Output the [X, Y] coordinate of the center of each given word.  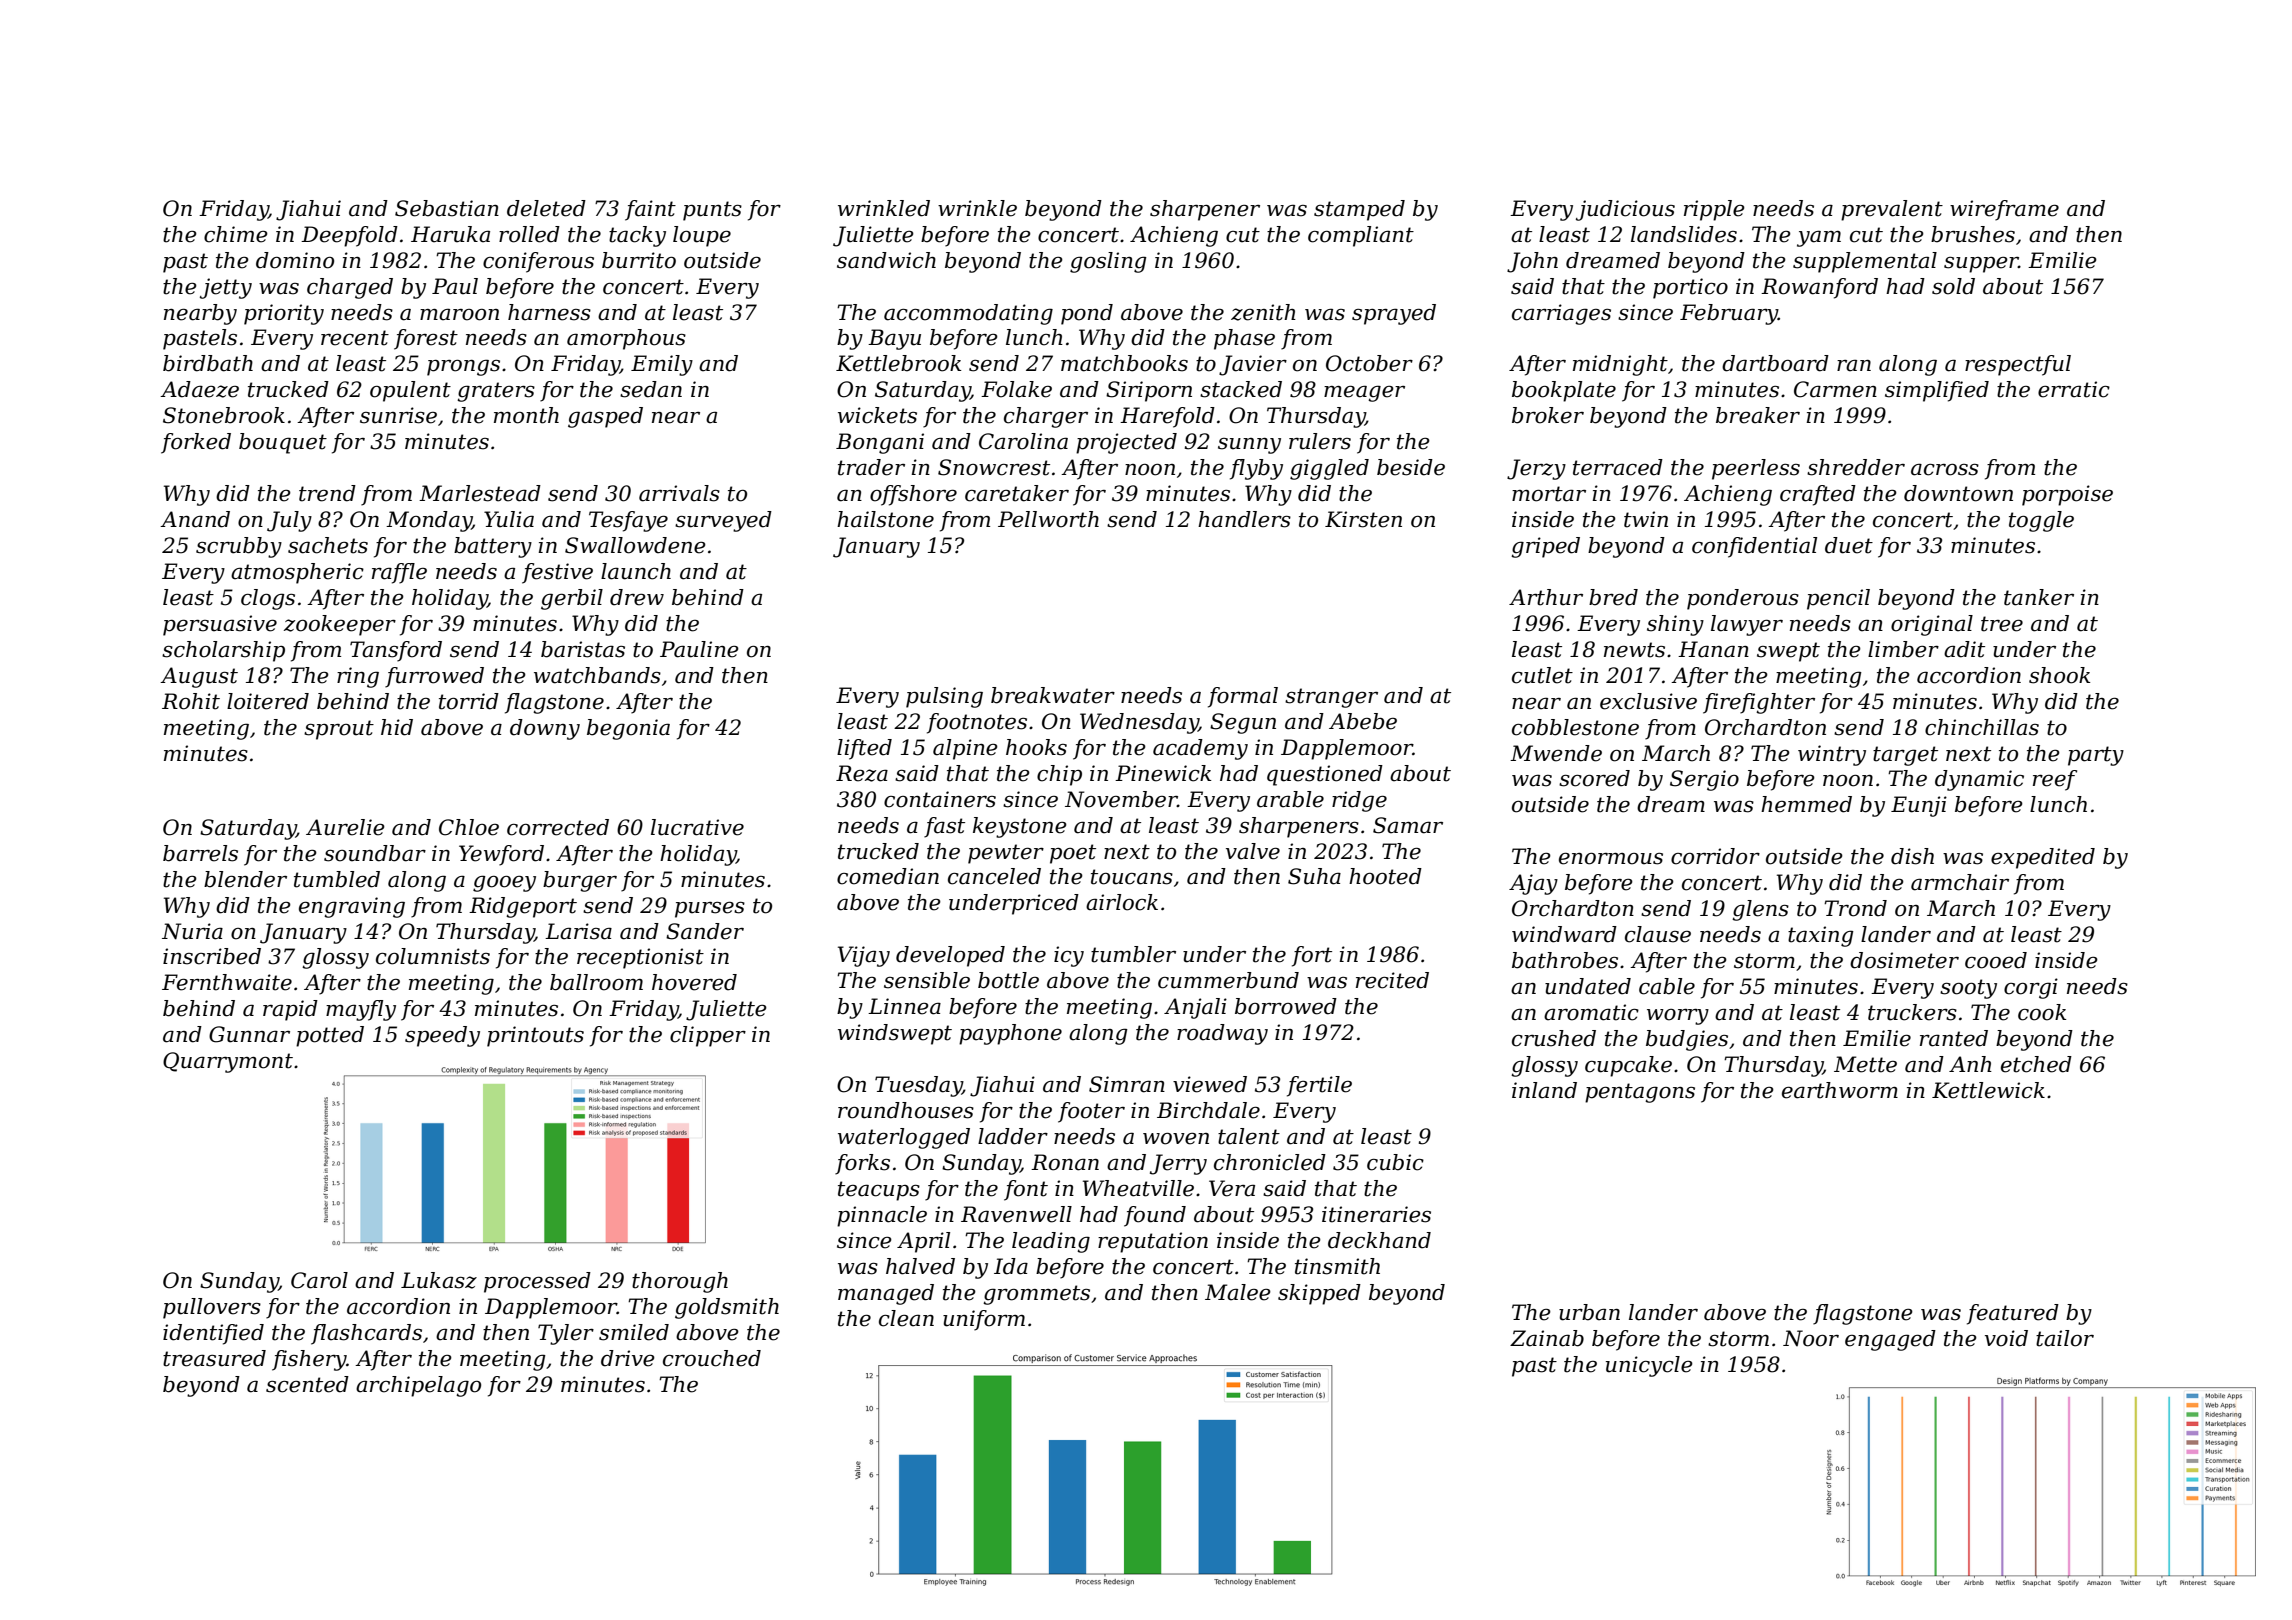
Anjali [1195, 1008]
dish [1912, 856]
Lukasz [439, 1280]
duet [1849, 545]
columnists [433, 956]
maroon [459, 314]
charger [1046, 417]
